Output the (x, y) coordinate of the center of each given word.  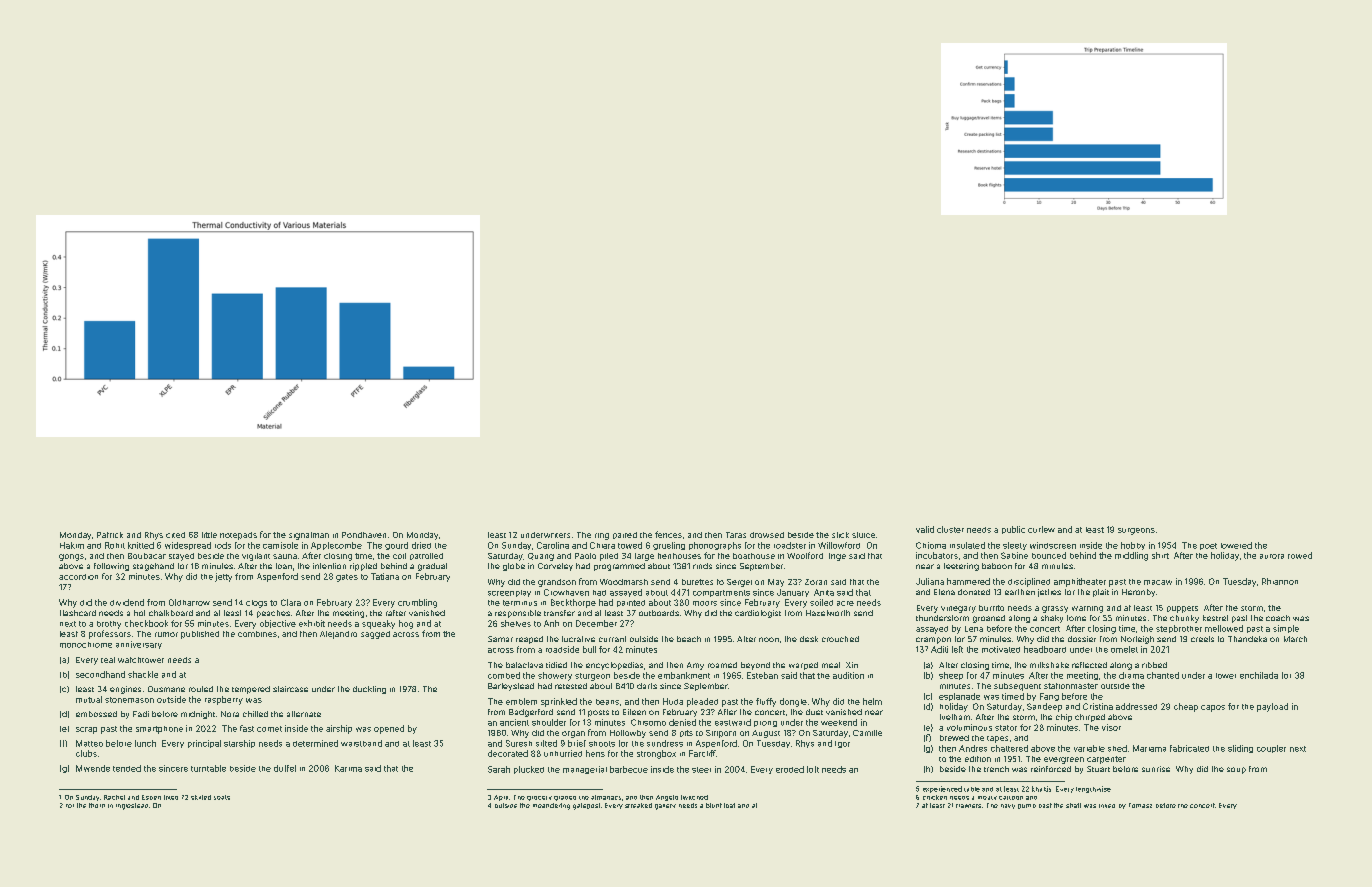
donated (974, 592)
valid (925, 529)
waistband (361, 743)
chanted (1163, 675)
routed (201, 689)
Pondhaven (364, 535)
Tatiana (385, 576)
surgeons (1136, 531)
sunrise (1156, 769)
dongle (793, 702)
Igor (842, 744)
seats (222, 797)
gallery (665, 807)
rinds (702, 566)
